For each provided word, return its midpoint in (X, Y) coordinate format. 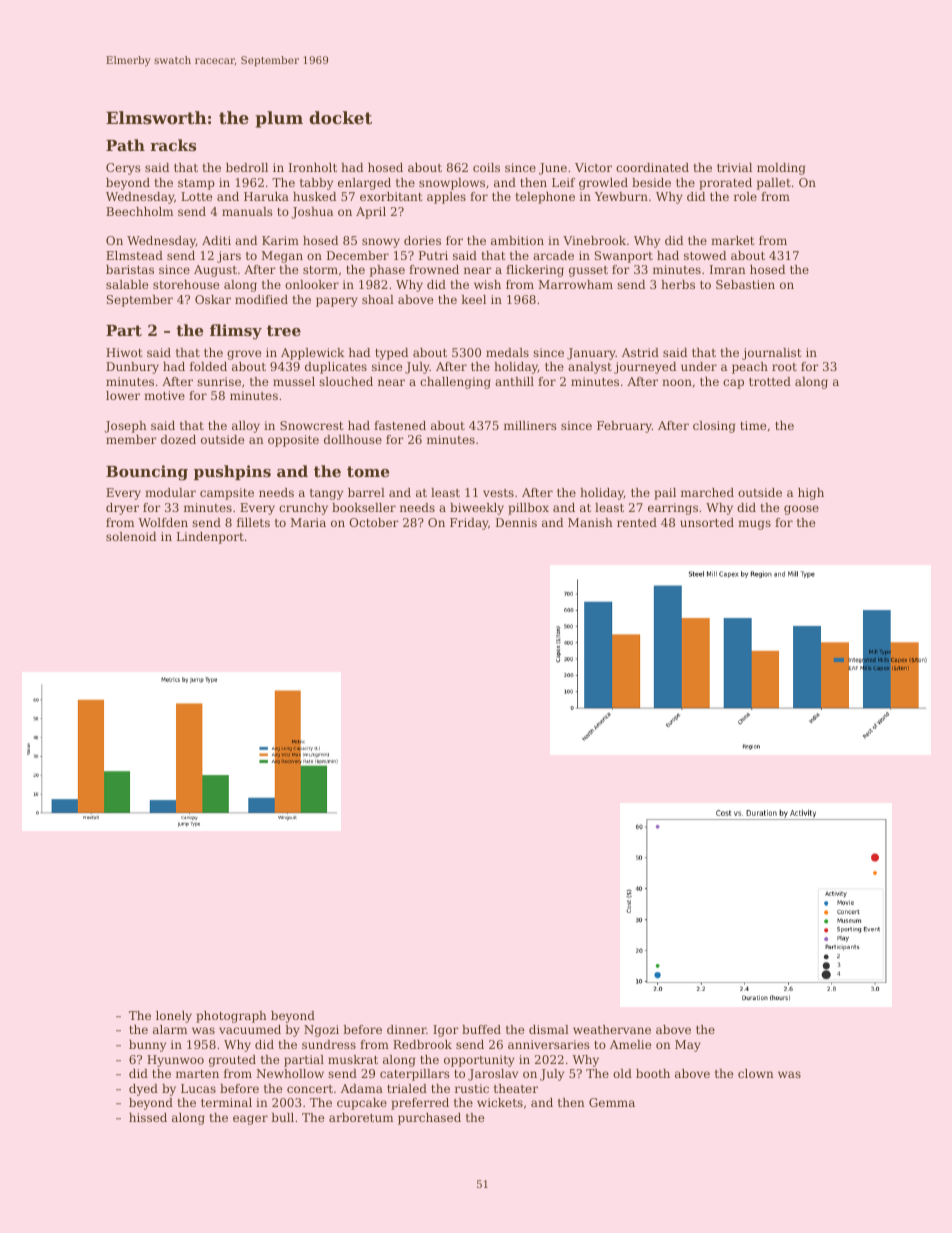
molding (781, 169)
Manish (590, 522)
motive (164, 395)
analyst (590, 368)
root (784, 367)
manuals (247, 211)
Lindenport (210, 538)
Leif (563, 182)
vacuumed (250, 1029)
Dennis (516, 522)
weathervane (612, 1029)
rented (637, 522)
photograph (231, 1017)
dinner (406, 1029)
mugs (754, 525)
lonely (174, 1017)
